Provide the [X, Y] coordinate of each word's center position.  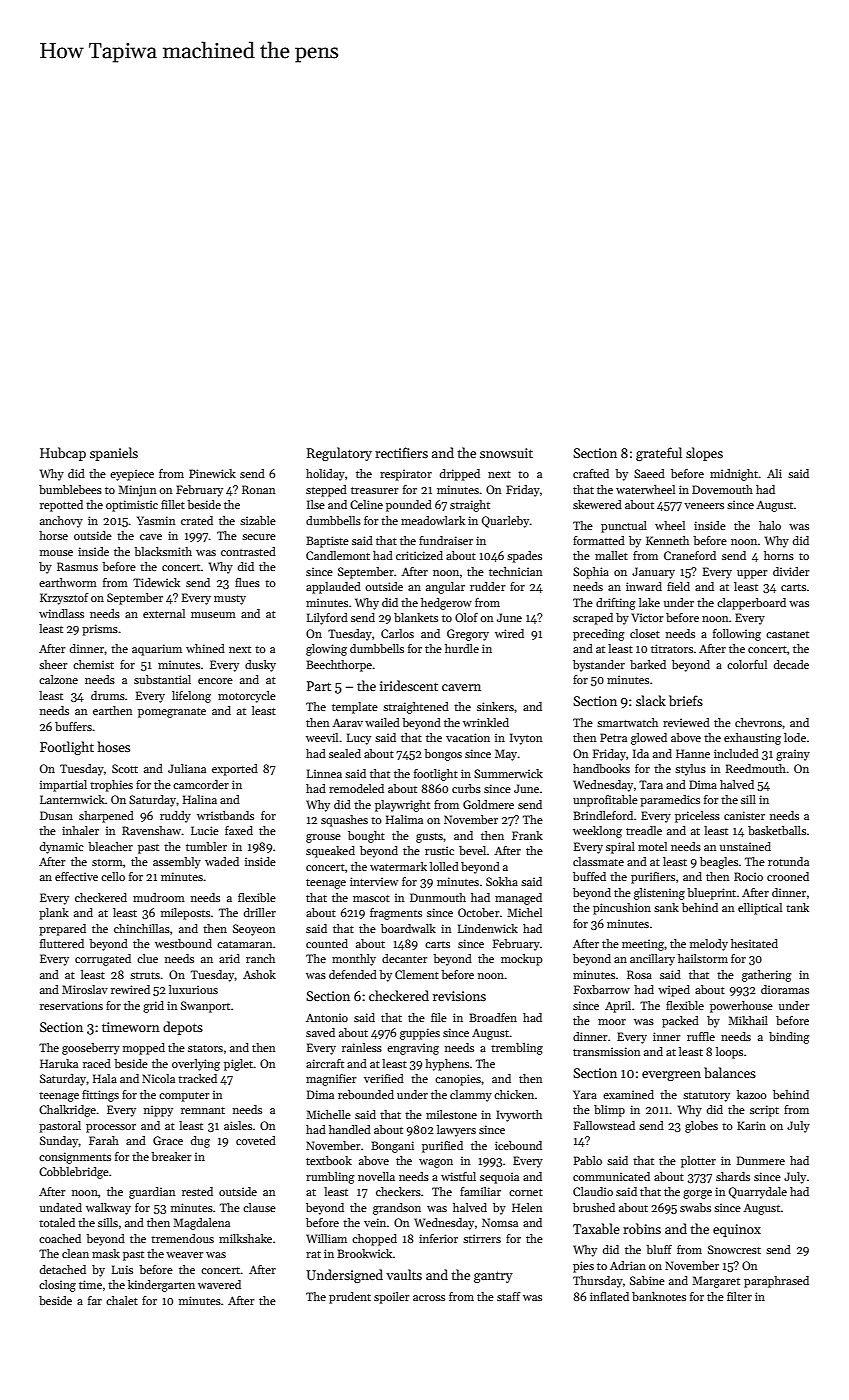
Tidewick [156, 582]
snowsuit [506, 453]
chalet [122, 1300]
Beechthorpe [339, 666]
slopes [704, 454]
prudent [350, 1298]
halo [770, 525]
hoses [114, 746]
